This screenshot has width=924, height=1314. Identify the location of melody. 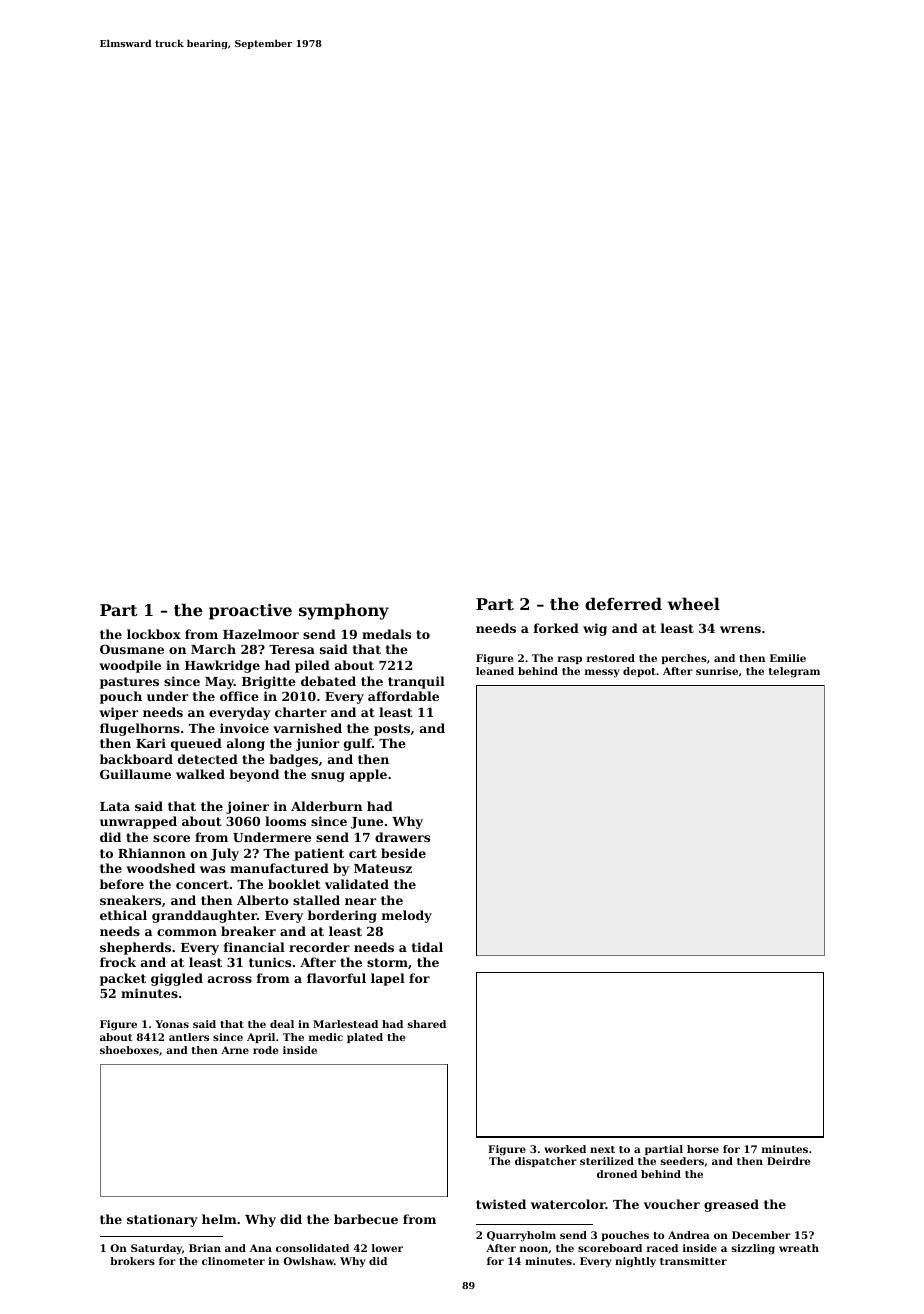
(407, 916).
